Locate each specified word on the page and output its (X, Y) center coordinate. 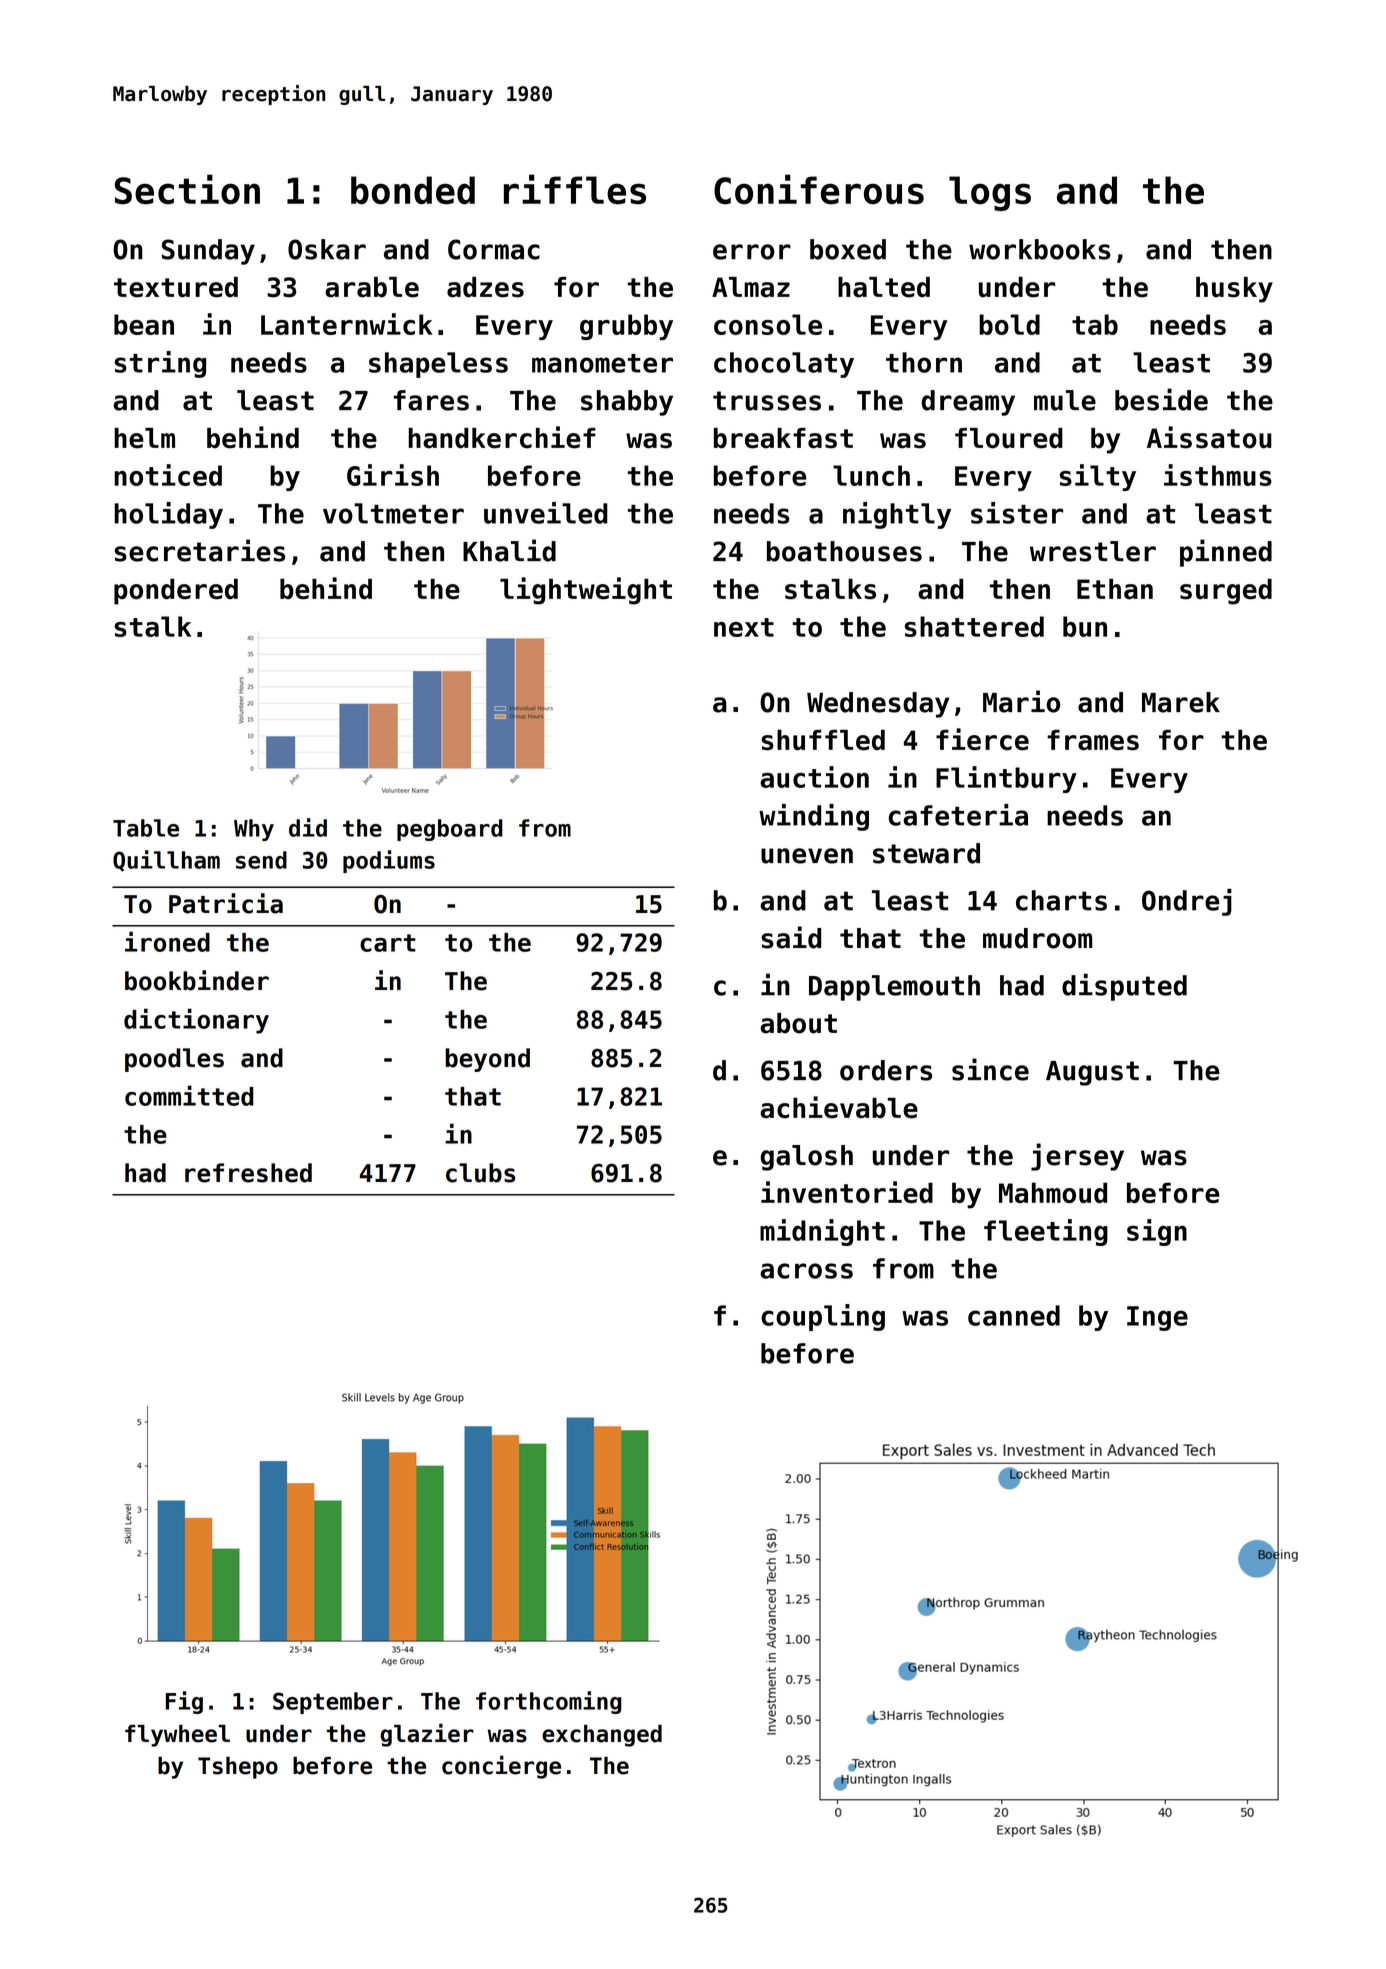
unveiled (546, 513)
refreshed (248, 1173)
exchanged (602, 1736)
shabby (627, 403)
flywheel (177, 1736)
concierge (501, 1767)
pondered (176, 592)
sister (1017, 513)
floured (1009, 438)
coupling (823, 1317)
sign (1157, 1232)
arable (372, 287)
